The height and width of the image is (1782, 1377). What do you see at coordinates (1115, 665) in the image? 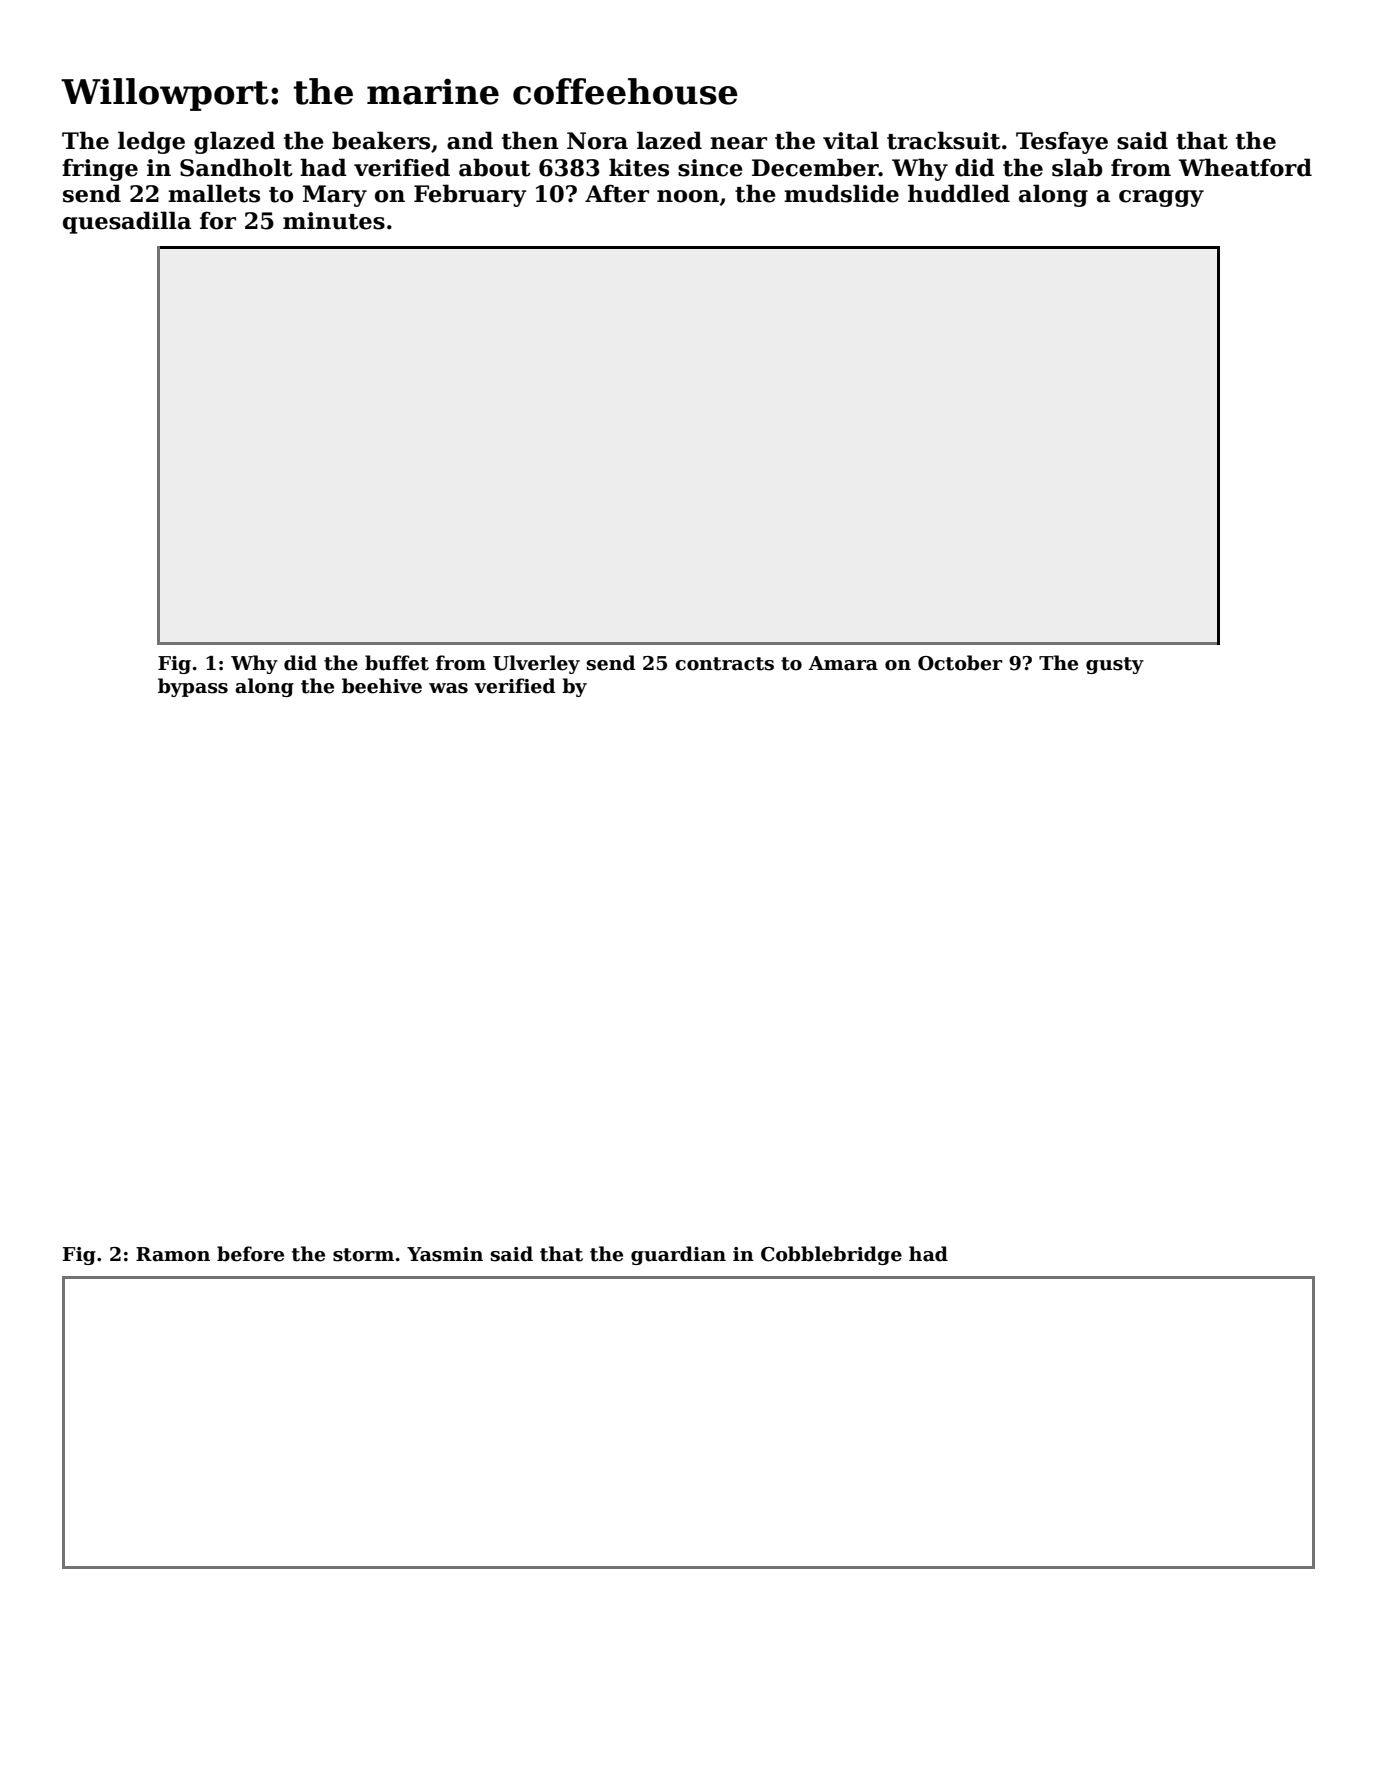
I see `gusty` at bounding box center [1115, 665].
